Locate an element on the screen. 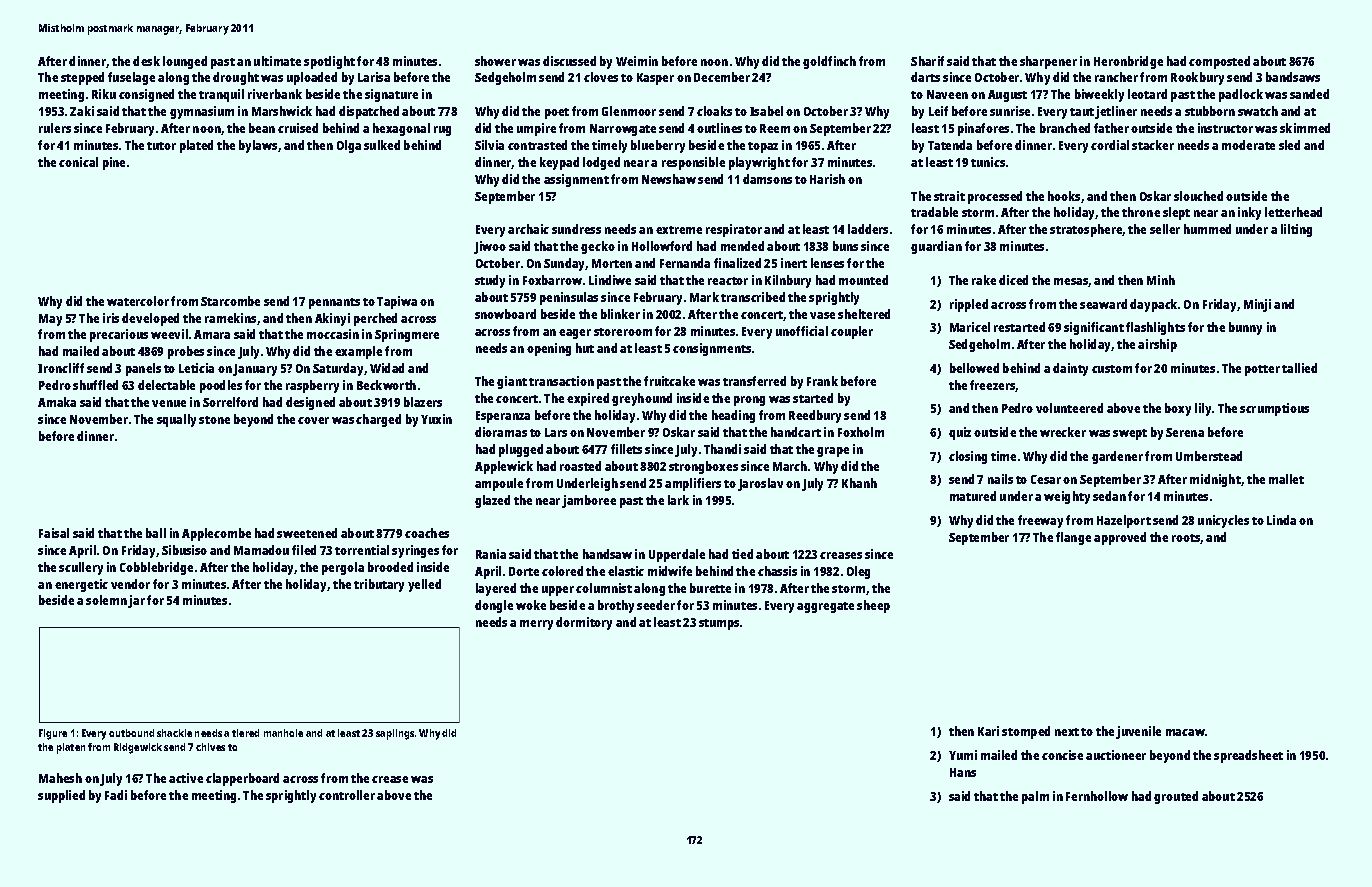  roots is located at coordinates (1186, 539).
